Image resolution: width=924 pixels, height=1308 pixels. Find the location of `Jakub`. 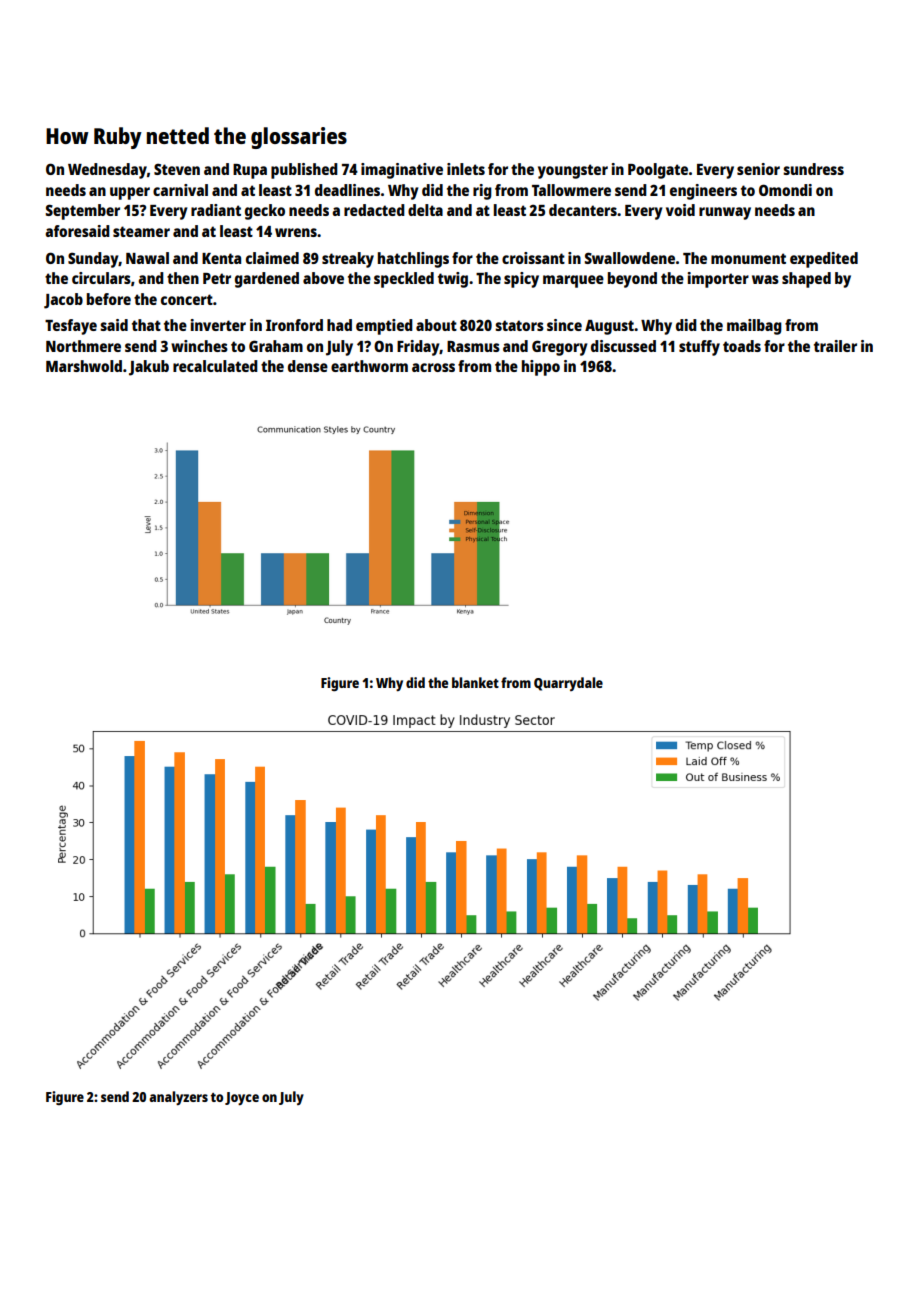

Jakub is located at coordinates (149, 368).
